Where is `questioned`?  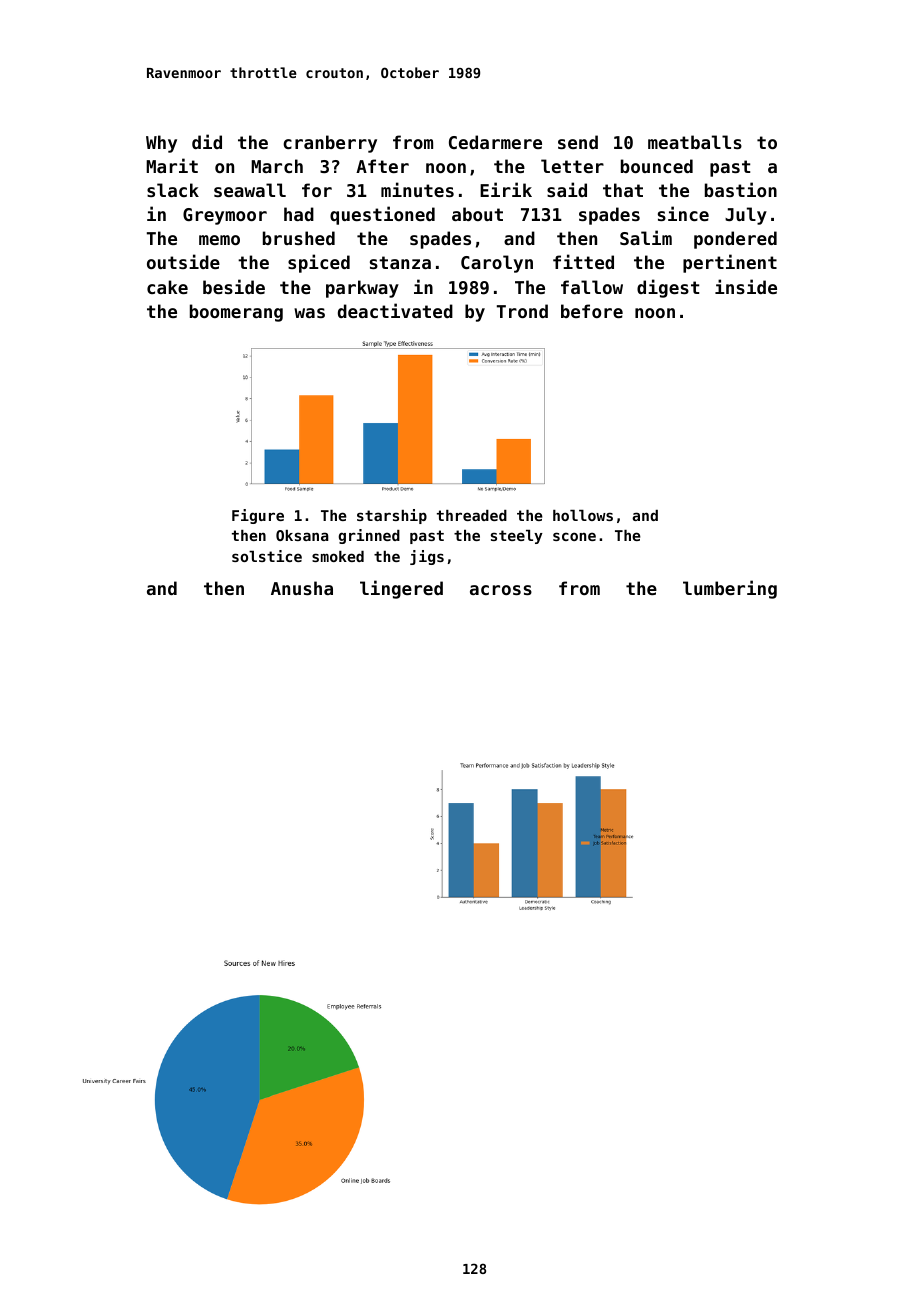
questioned is located at coordinates (382, 215).
